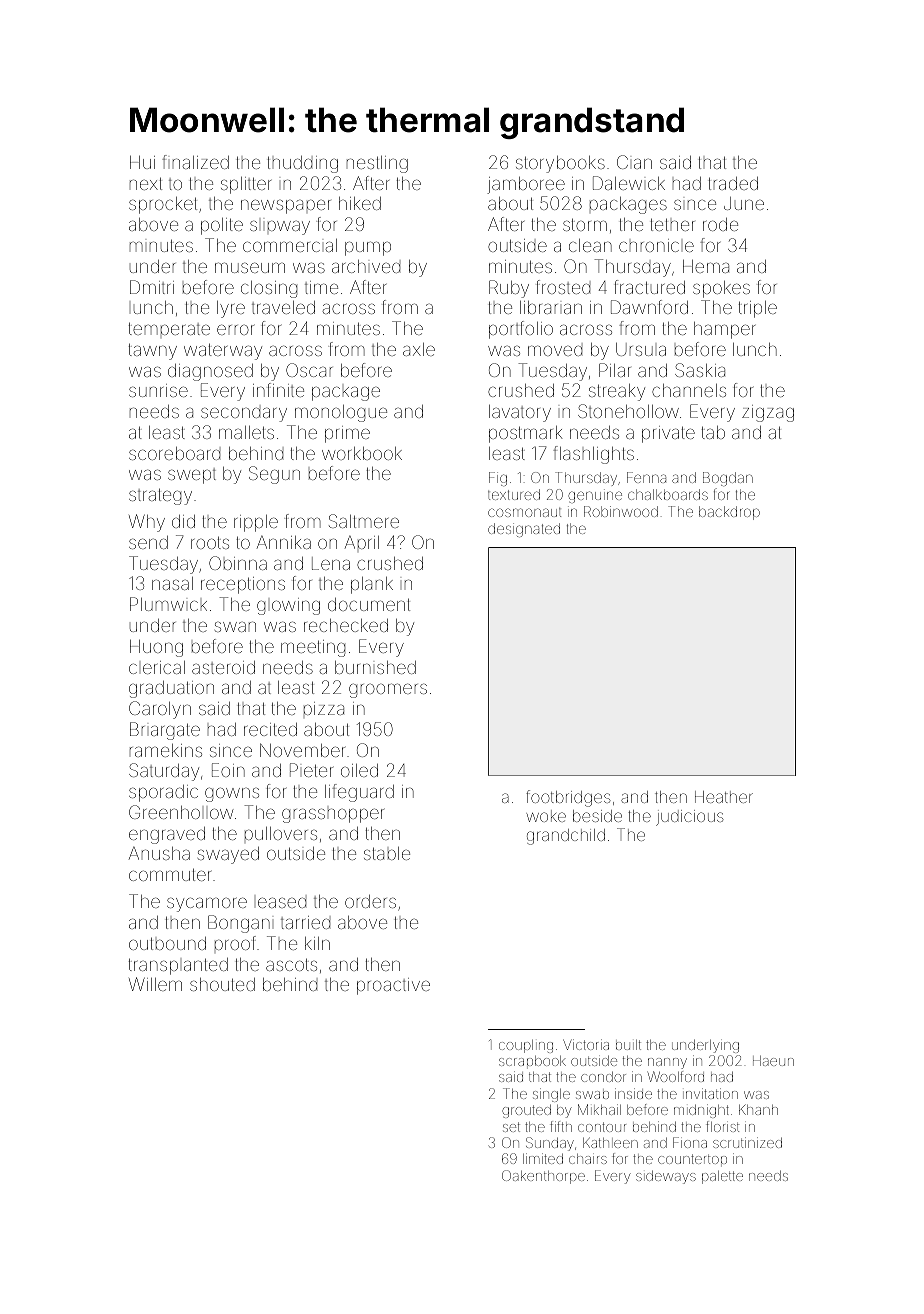  What do you see at coordinates (646, 477) in the image?
I see `Fenna` at bounding box center [646, 477].
